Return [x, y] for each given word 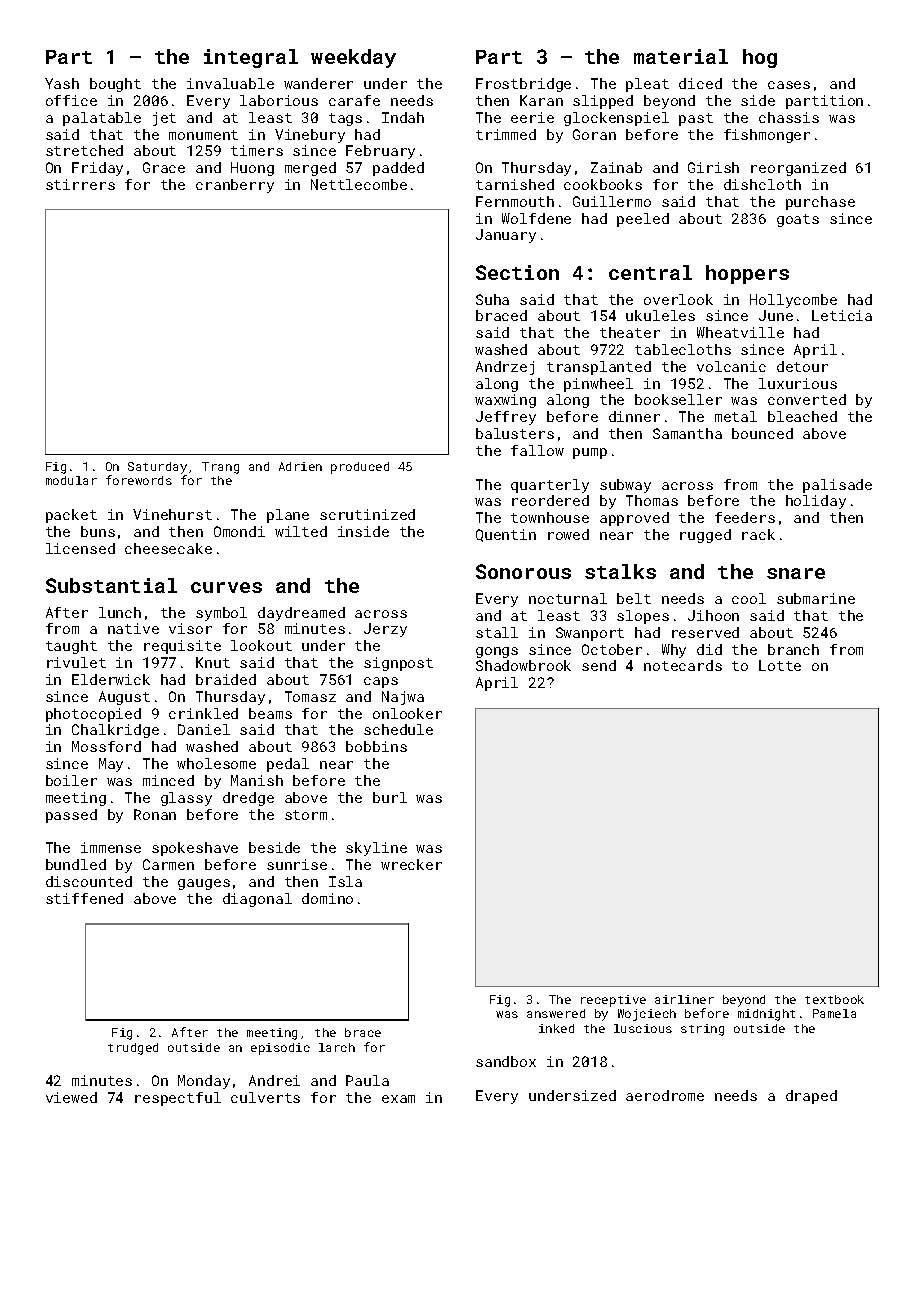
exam [398, 1099]
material [681, 56]
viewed [71, 1097]
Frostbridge [523, 85]
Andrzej [505, 368]
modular [71, 480]
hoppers [747, 274]
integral [251, 58]
